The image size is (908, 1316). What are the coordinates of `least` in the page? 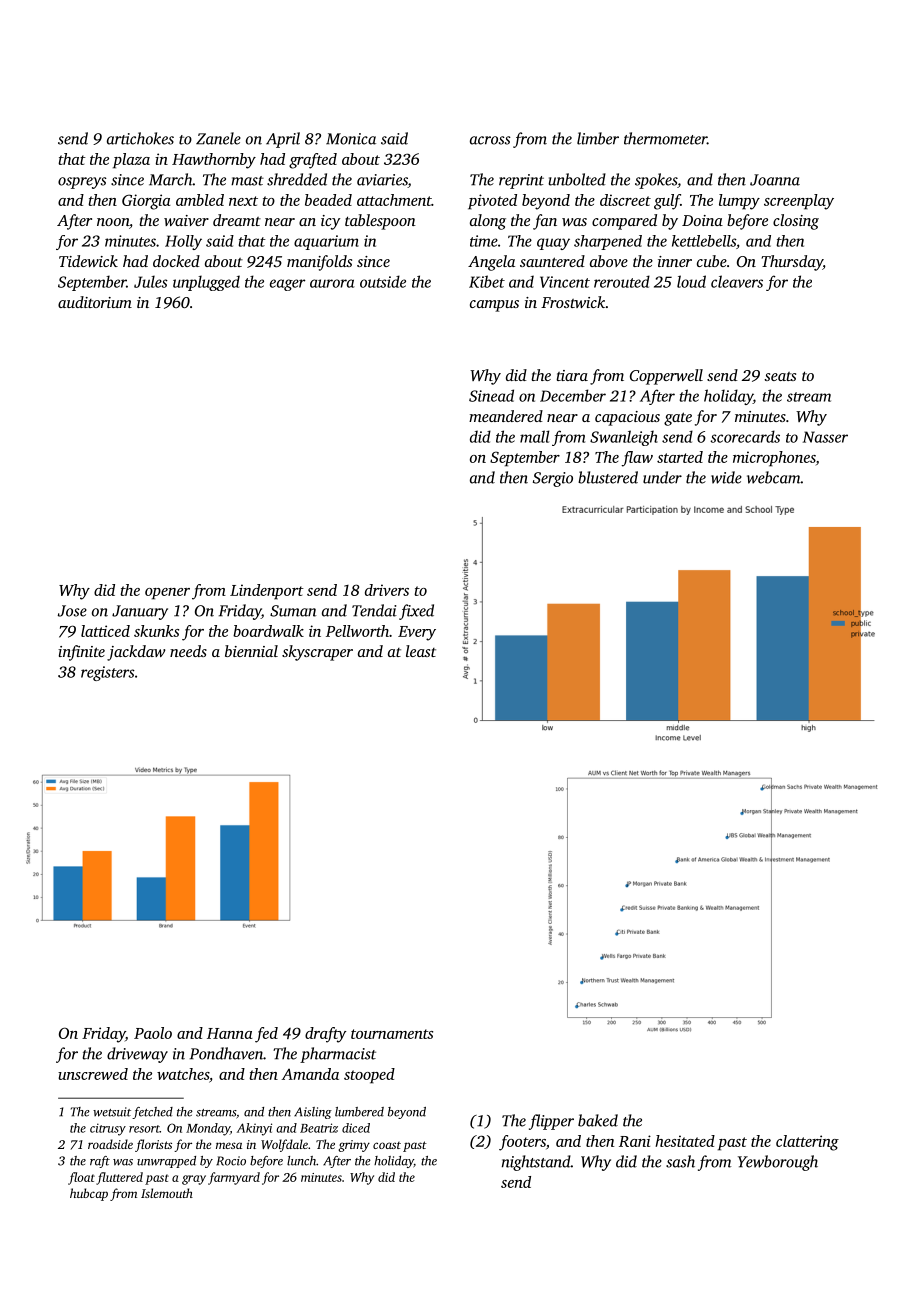 It's located at (421, 651).
